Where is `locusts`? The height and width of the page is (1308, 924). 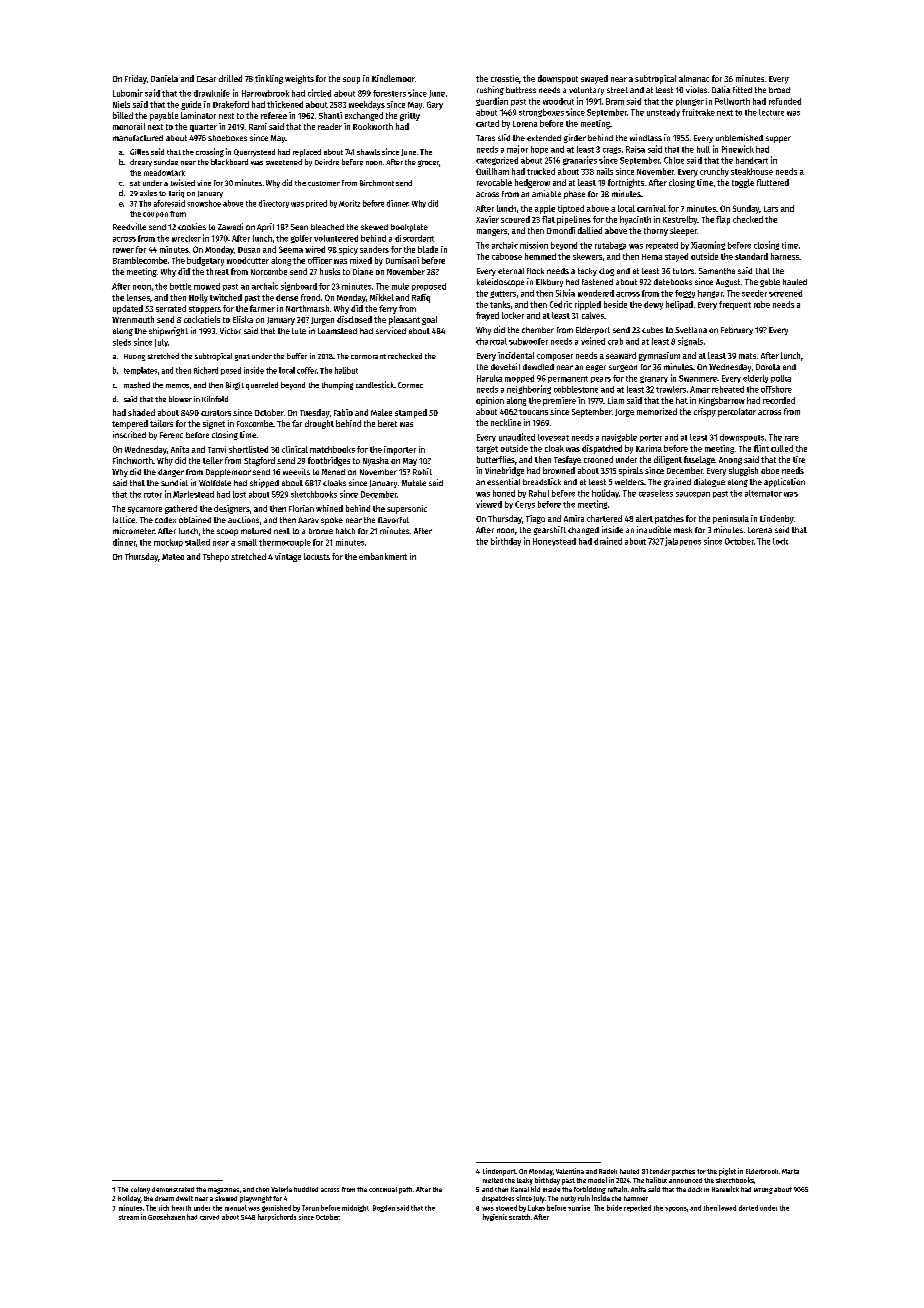 locusts is located at coordinates (317, 556).
